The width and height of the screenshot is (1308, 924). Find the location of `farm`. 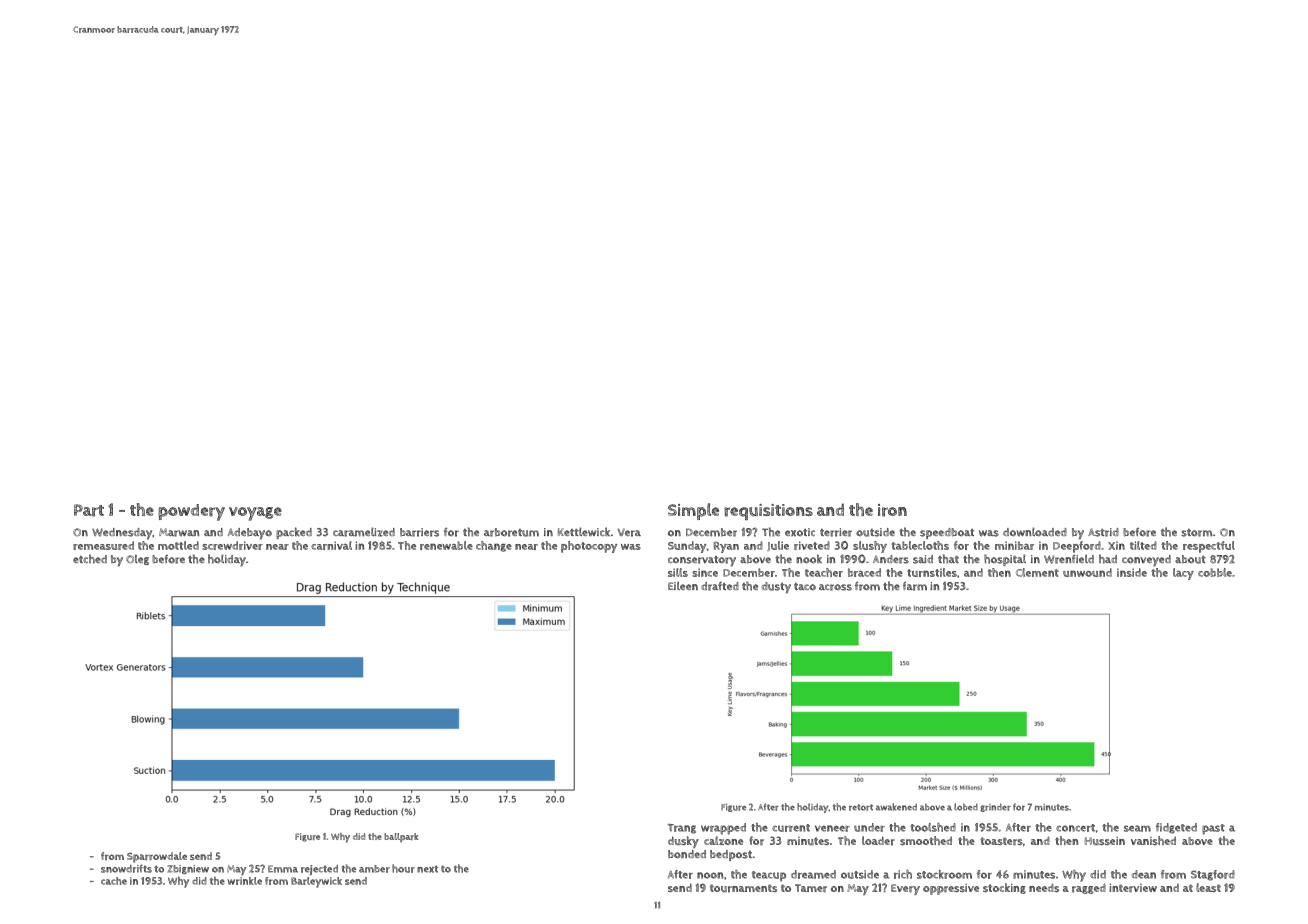

farm is located at coordinates (915, 586).
